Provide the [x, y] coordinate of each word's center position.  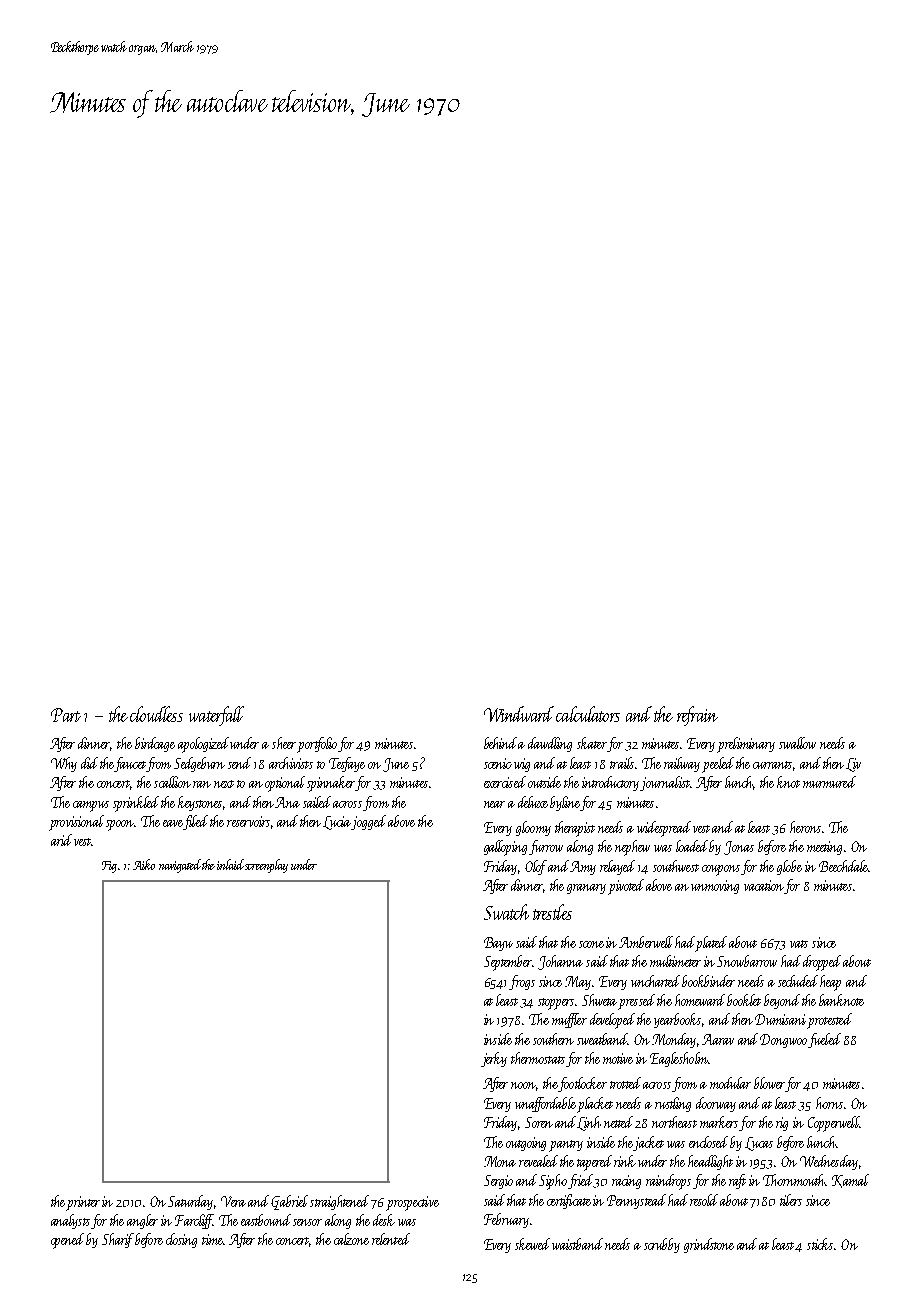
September [508, 963]
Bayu [498, 944]
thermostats [538, 1058]
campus [91, 806]
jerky [494, 1059]
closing [181, 1240]
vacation [764, 887]
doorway [716, 1104]
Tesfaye [347, 764]
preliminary [746, 745]
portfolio [317, 745]
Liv [853, 765]
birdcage [155, 744]
